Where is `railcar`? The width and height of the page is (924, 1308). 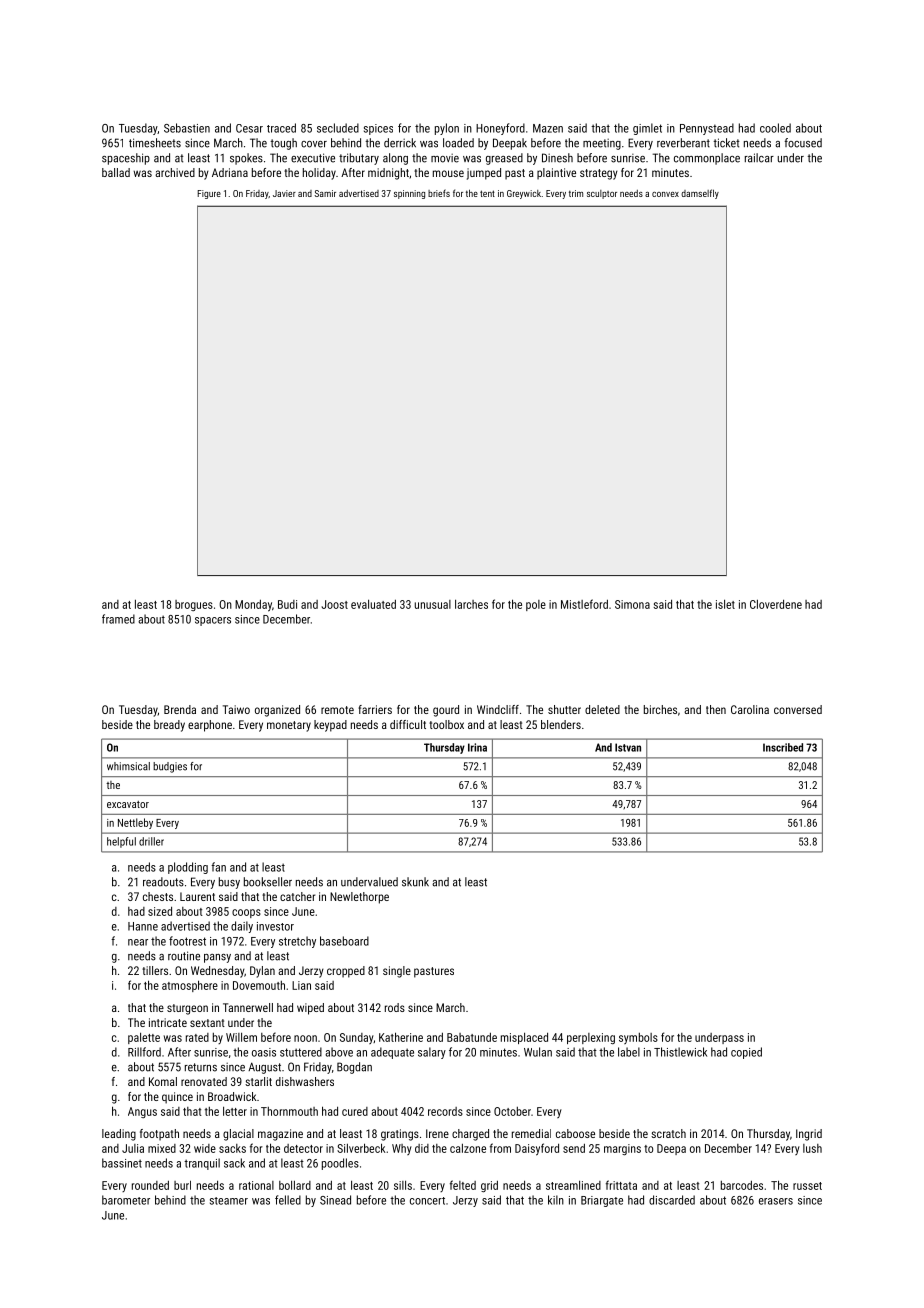
railcar is located at coordinates (759, 158).
